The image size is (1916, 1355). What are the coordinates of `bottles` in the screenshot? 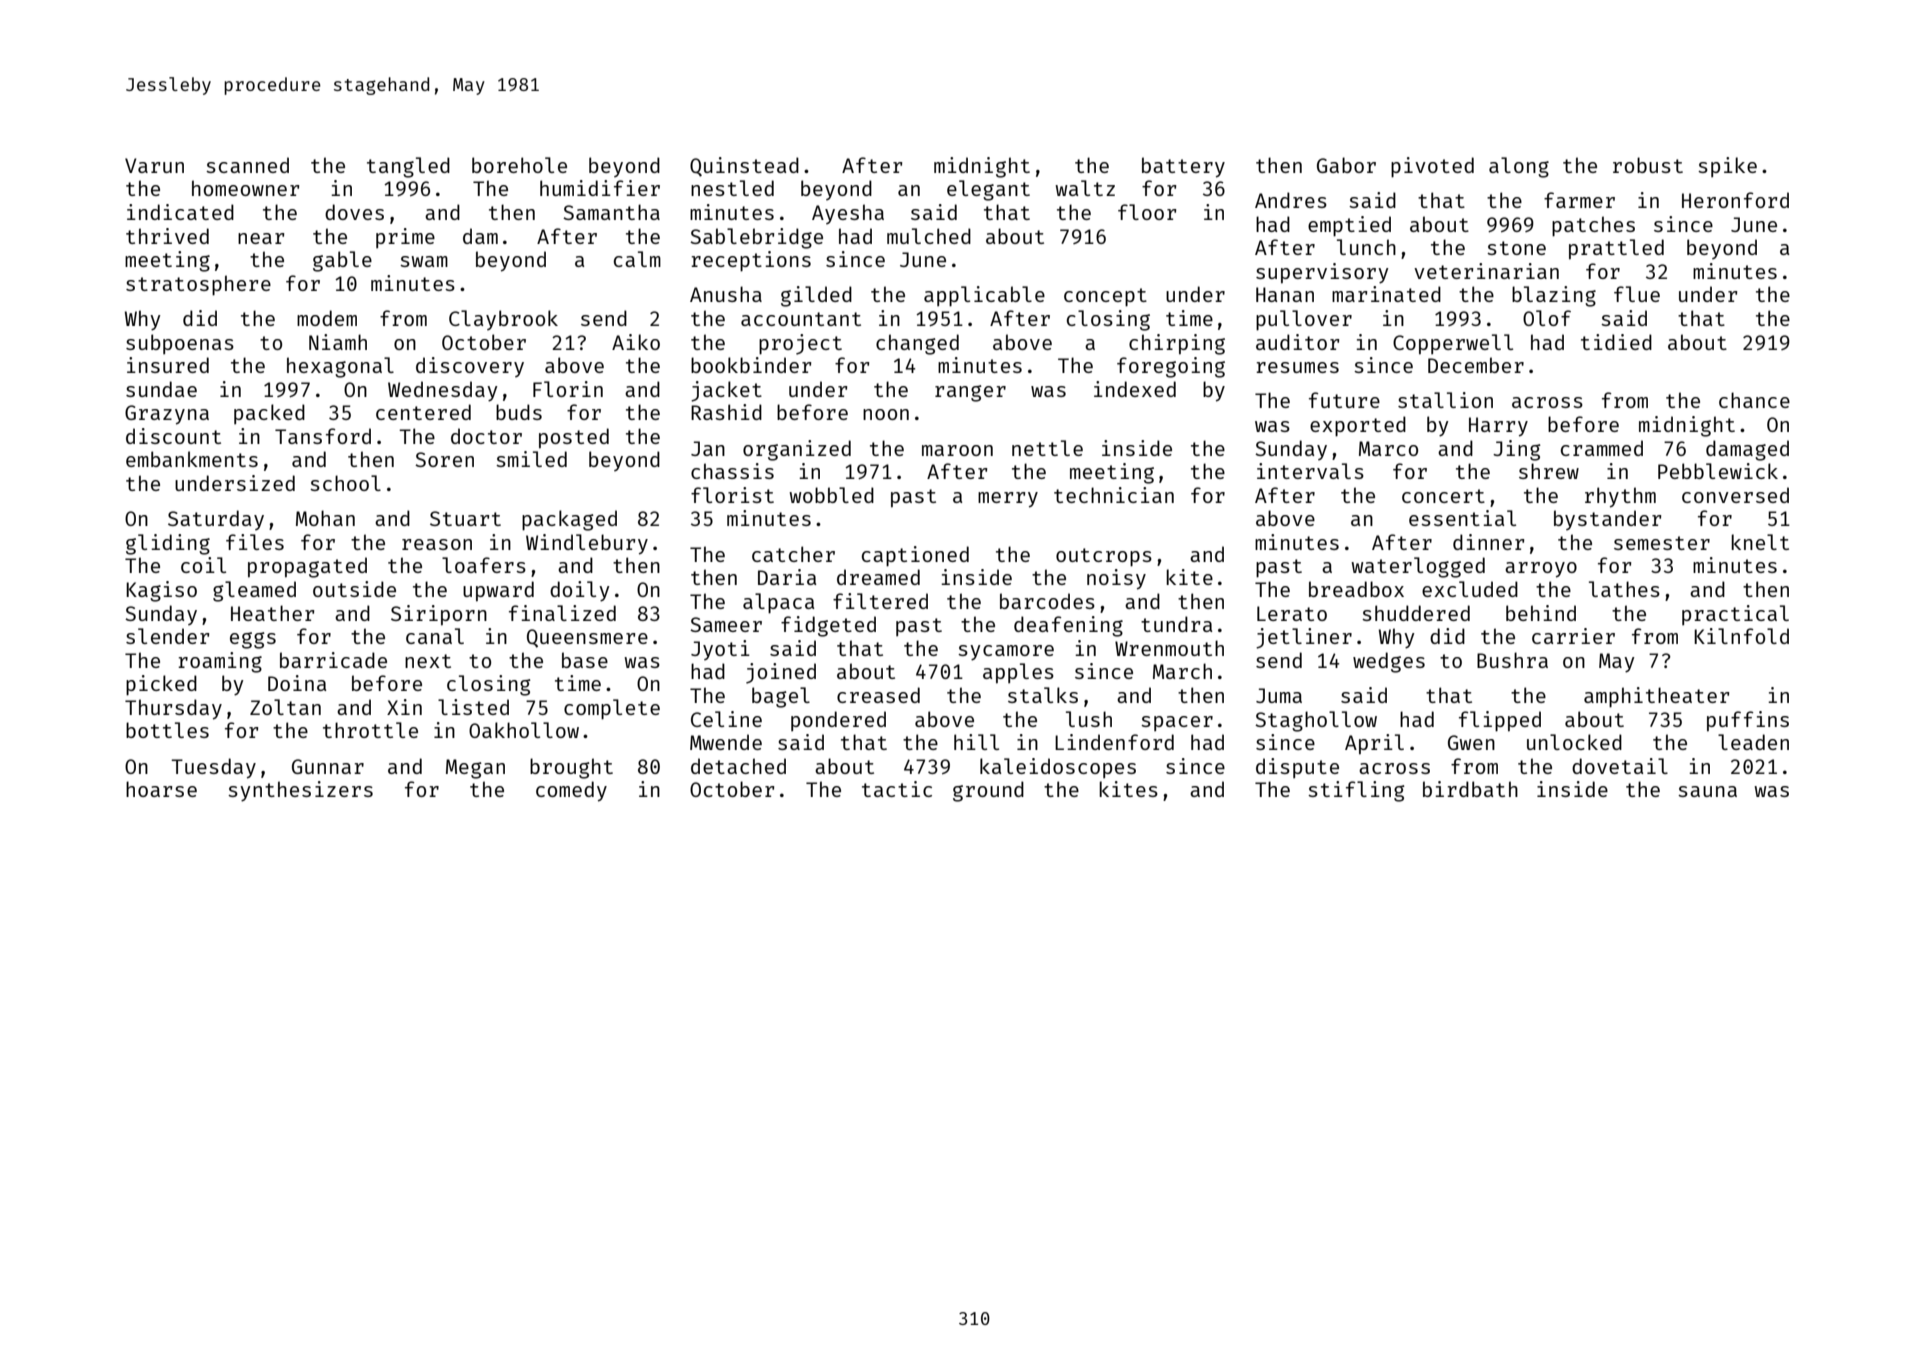 It's located at (167, 730).
